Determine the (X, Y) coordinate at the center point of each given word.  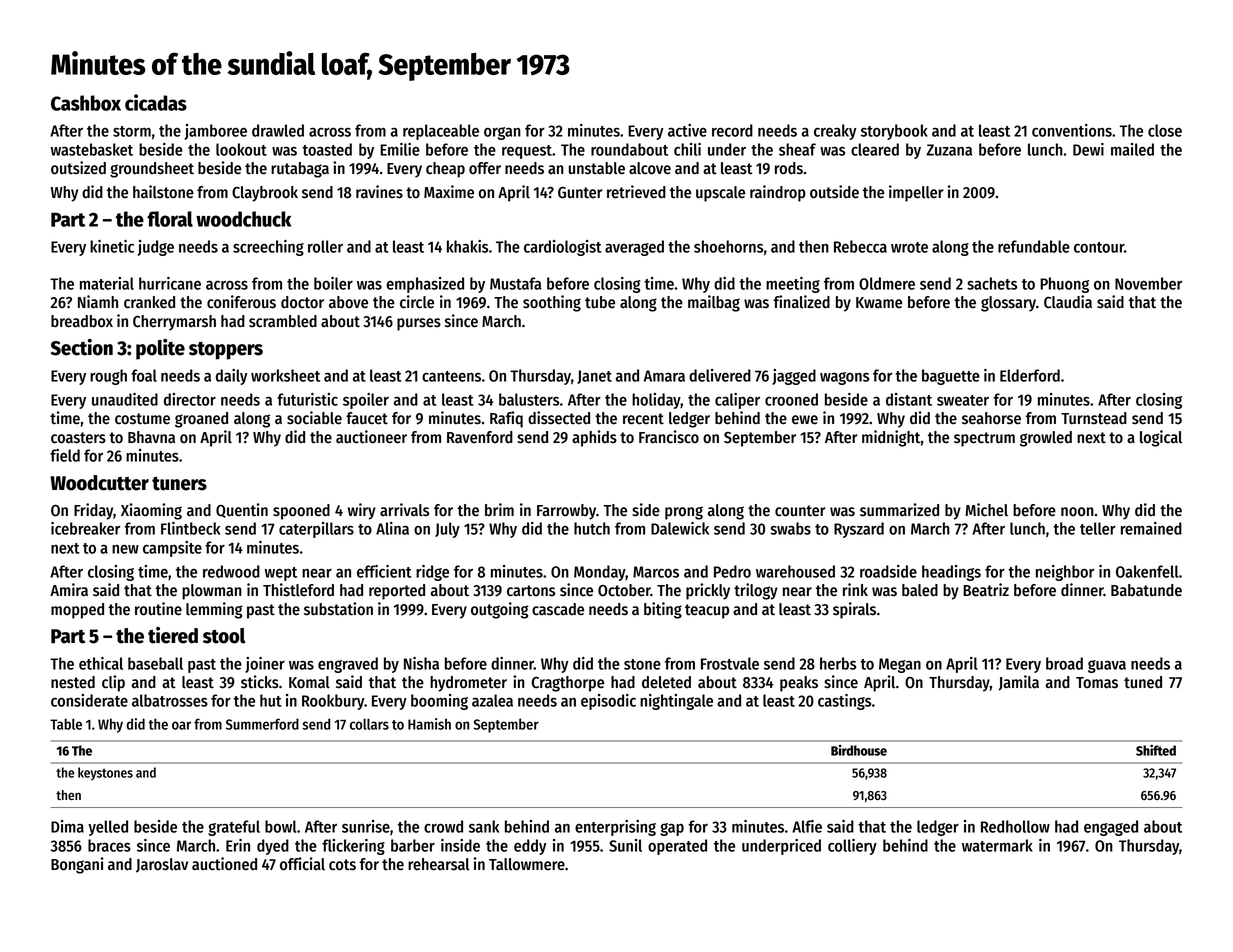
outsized (78, 168)
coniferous (241, 302)
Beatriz (986, 590)
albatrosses (170, 700)
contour (1099, 247)
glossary (1008, 304)
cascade (558, 609)
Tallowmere (527, 864)
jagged (794, 377)
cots (342, 865)
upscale (720, 194)
